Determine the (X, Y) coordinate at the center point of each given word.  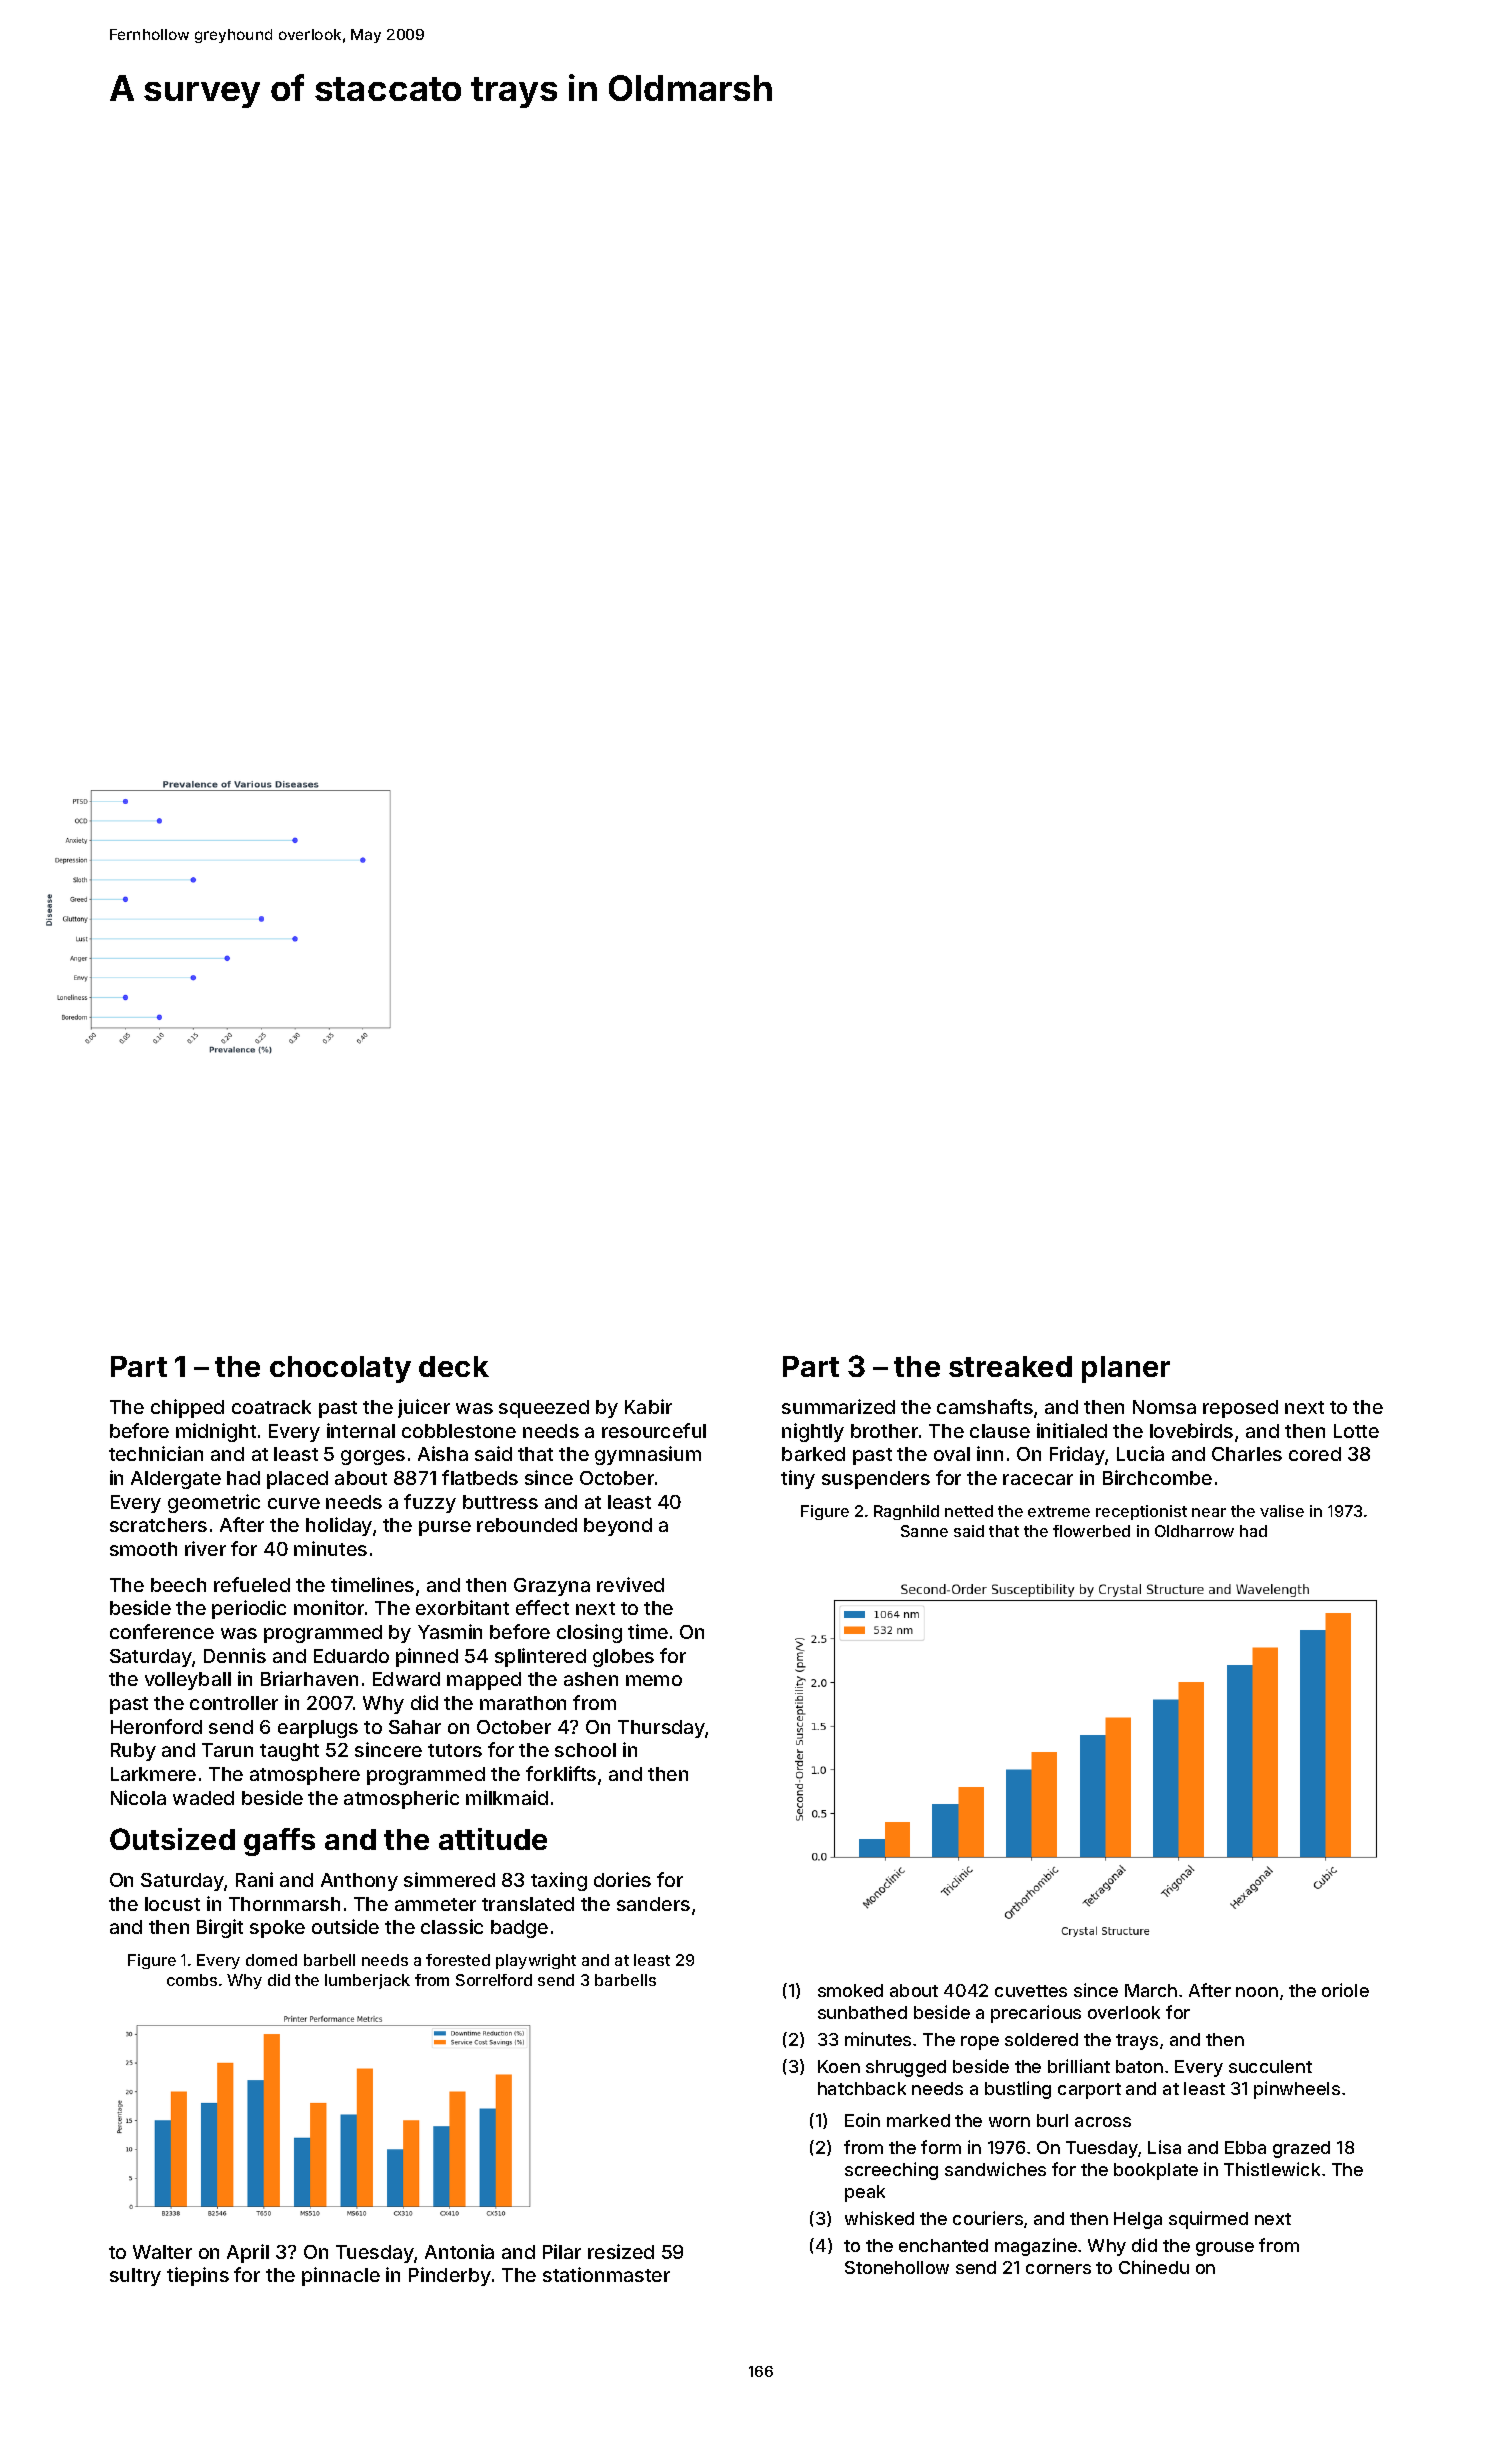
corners (1058, 2269)
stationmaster (606, 2274)
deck (454, 1366)
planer (1126, 1369)
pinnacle (341, 2276)
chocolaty (340, 1369)
